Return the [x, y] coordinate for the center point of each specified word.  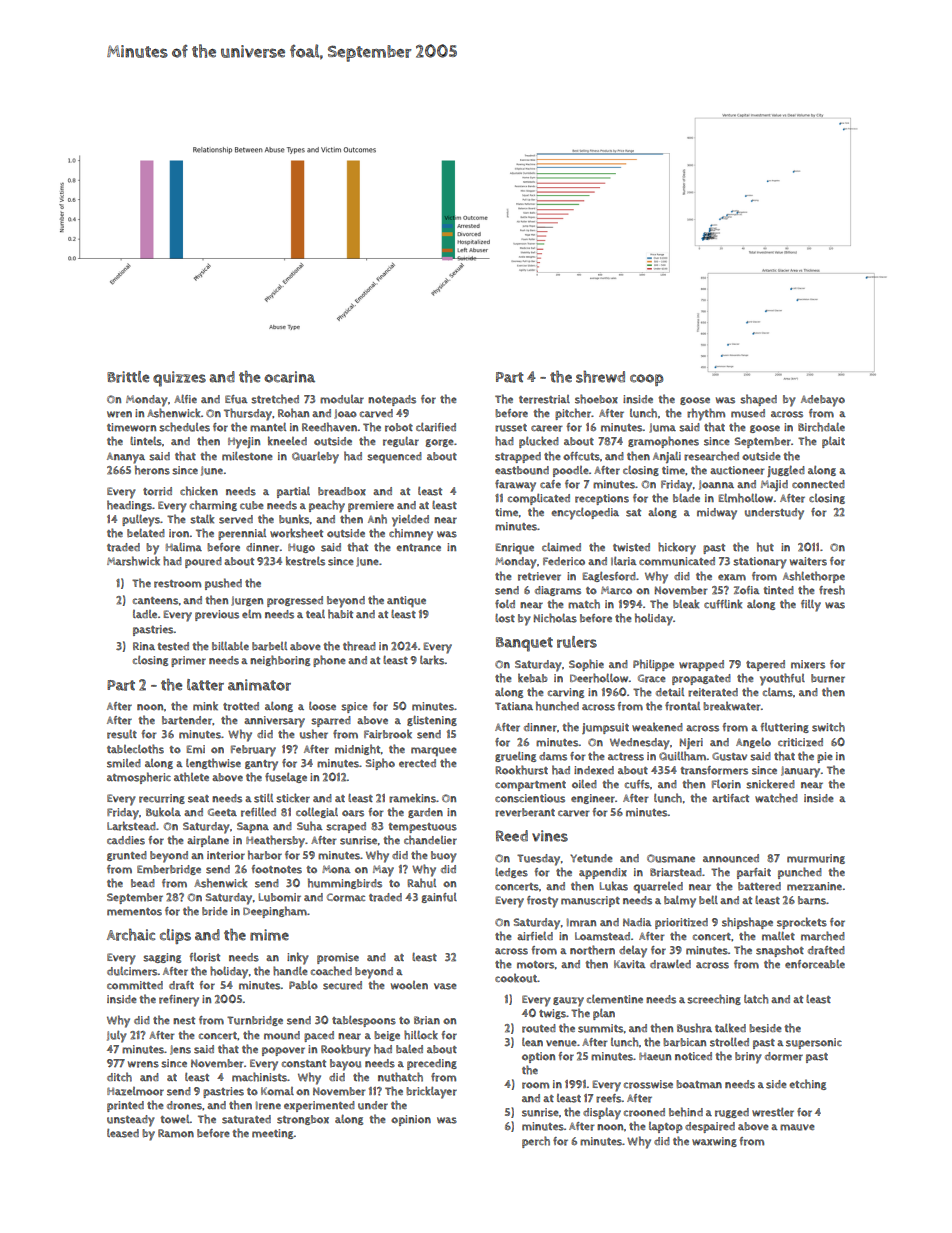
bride [215, 911]
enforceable [815, 964]
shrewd [600, 376]
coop [646, 380]
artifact [730, 798]
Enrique [515, 548]
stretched [275, 399]
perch [536, 1142]
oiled [584, 784]
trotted [241, 706]
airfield [535, 936]
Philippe [653, 665]
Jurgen [247, 601]
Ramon [176, 1133]
